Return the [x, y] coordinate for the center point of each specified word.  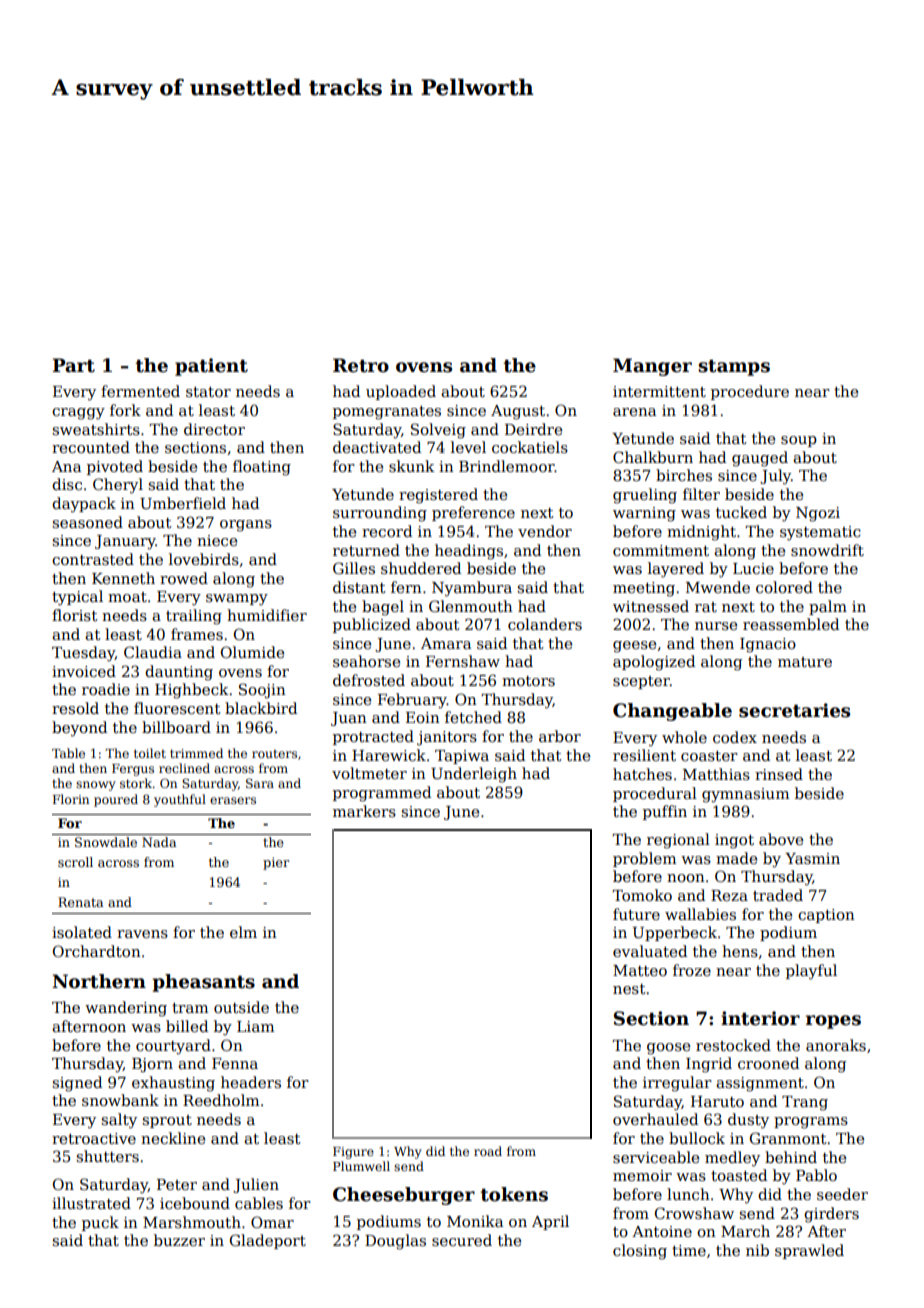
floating [262, 468]
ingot [734, 841]
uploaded [401, 392]
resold [75, 708]
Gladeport [268, 1241]
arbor [560, 736]
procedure [750, 392]
